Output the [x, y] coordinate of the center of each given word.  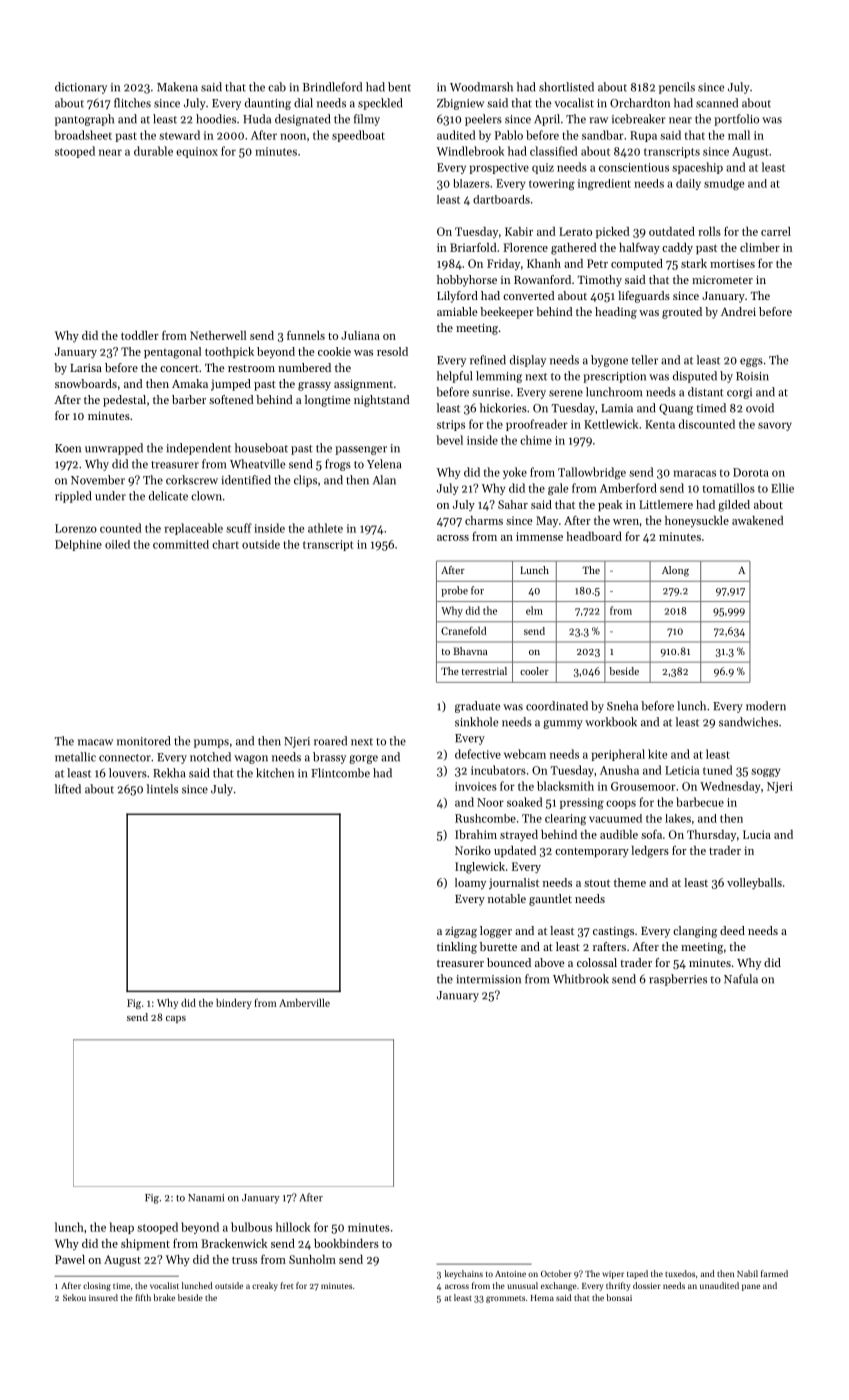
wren [626, 522]
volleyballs [754, 884]
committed [181, 544]
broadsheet [83, 135]
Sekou [74, 1297]
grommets [505, 1299]
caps [176, 1019]
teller [644, 360]
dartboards [501, 199]
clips [305, 481]
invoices [476, 786]
